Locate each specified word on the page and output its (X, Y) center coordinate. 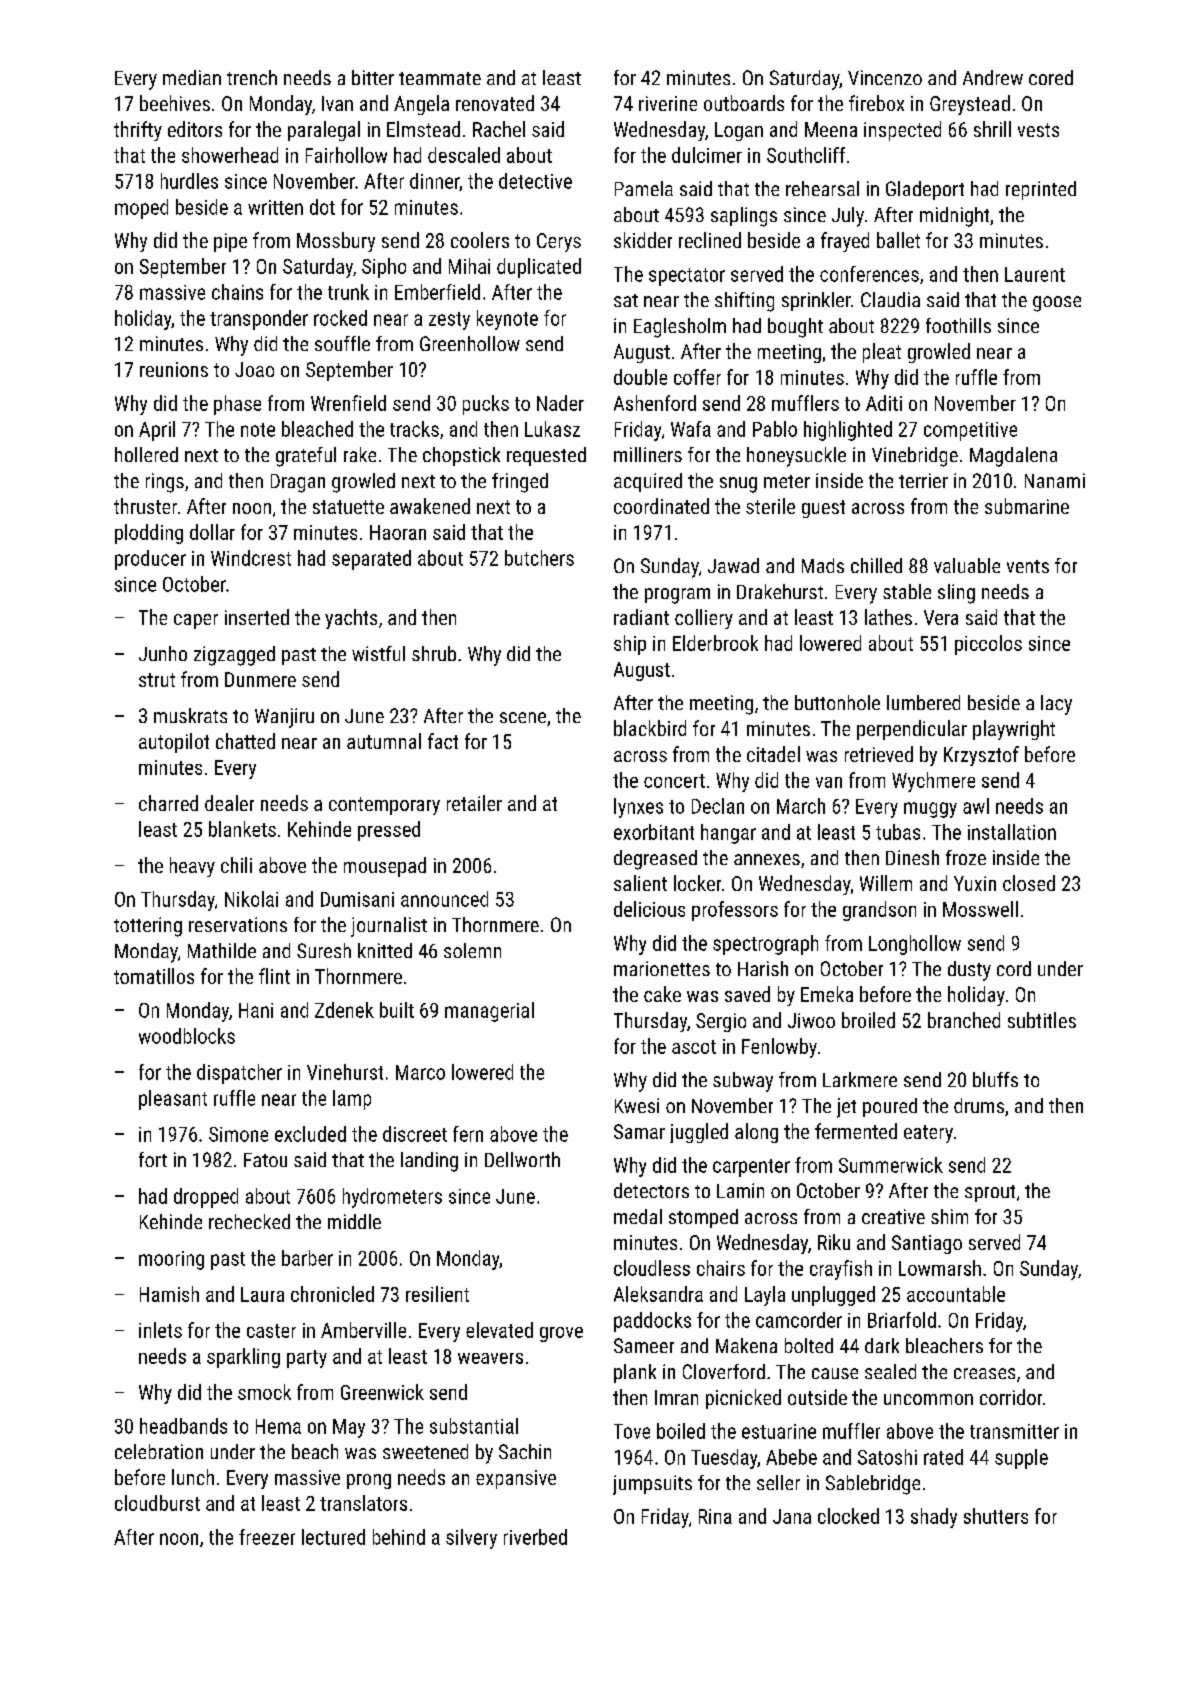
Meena (831, 129)
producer (150, 560)
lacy (1056, 705)
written (275, 207)
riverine (668, 103)
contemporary (384, 806)
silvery (471, 1539)
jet (846, 1108)
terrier (923, 480)
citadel (773, 754)
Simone (238, 1134)
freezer (267, 1537)
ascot (694, 1047)
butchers (539, 558)
